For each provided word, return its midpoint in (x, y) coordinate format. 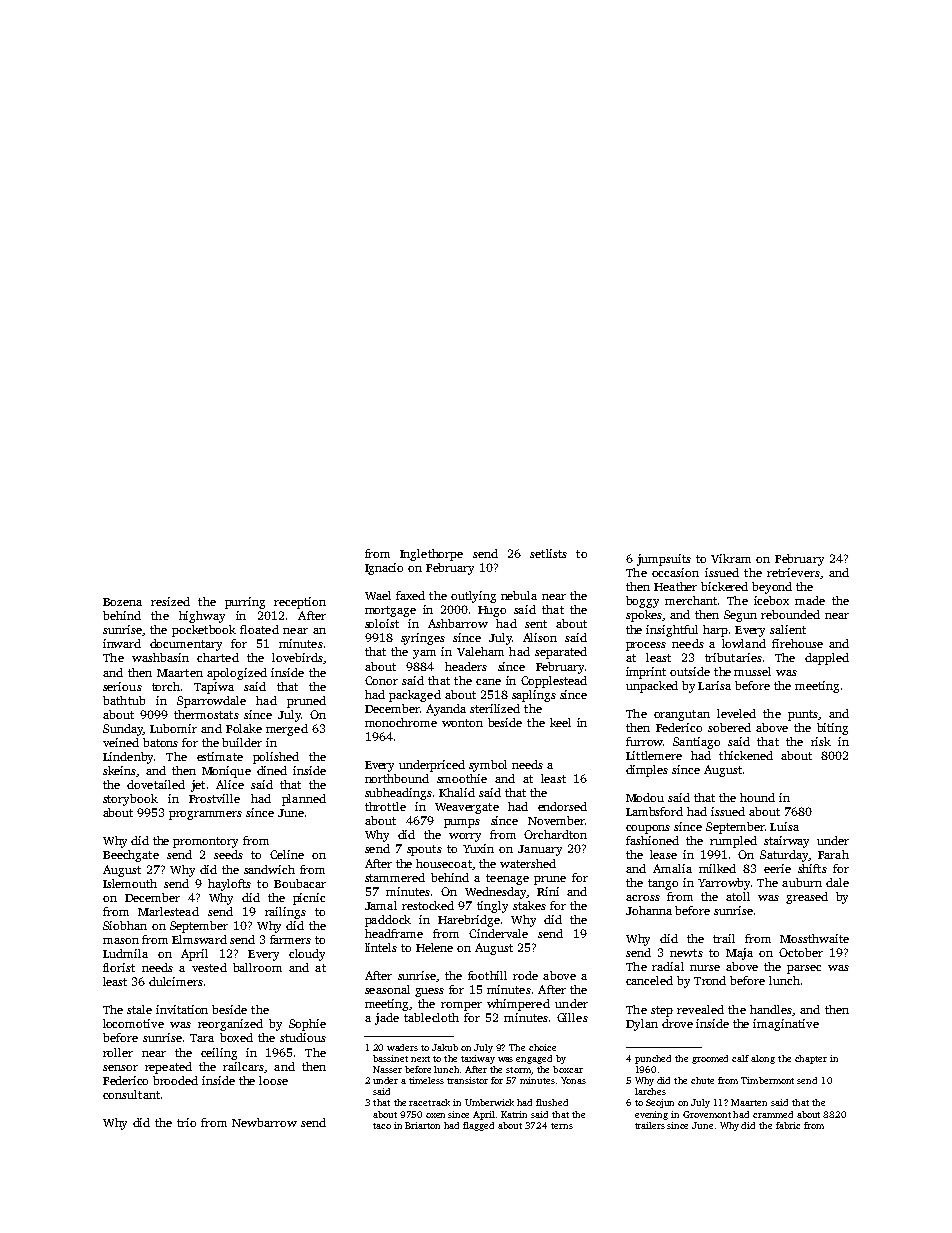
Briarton (422, 1125)
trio (186, 1122)
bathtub (124, 700)
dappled (827, 659)
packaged (415, 696)
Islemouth (130, 883)
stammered (395, 877)
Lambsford (654, 811)
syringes (423, 639)
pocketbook (204, 631)
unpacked (652, 687)
